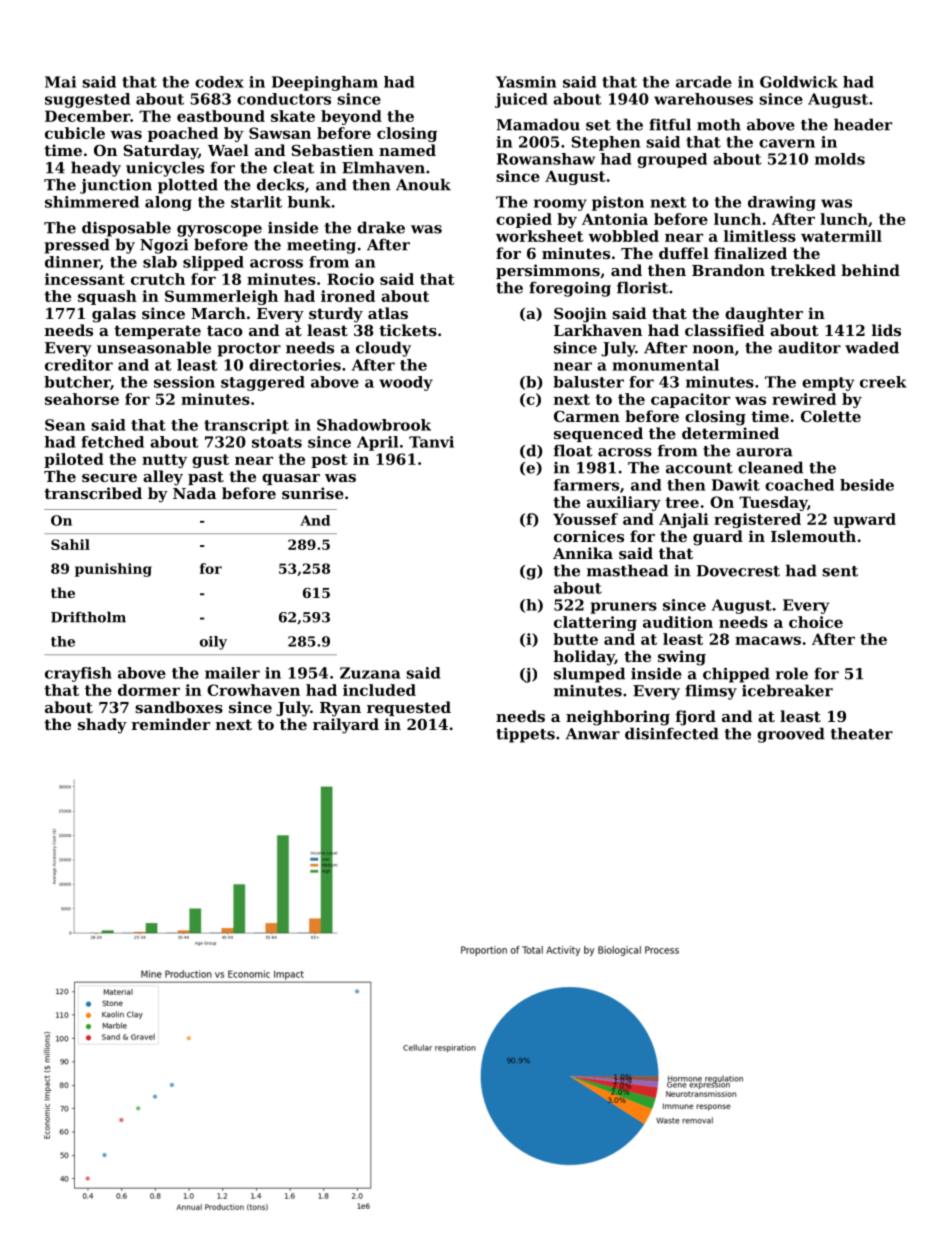 The height and width of the image is (1233, 952). What do you see at coordinates (219, 82) in the image?
I see `codex` at bounding box center [219, 82].
